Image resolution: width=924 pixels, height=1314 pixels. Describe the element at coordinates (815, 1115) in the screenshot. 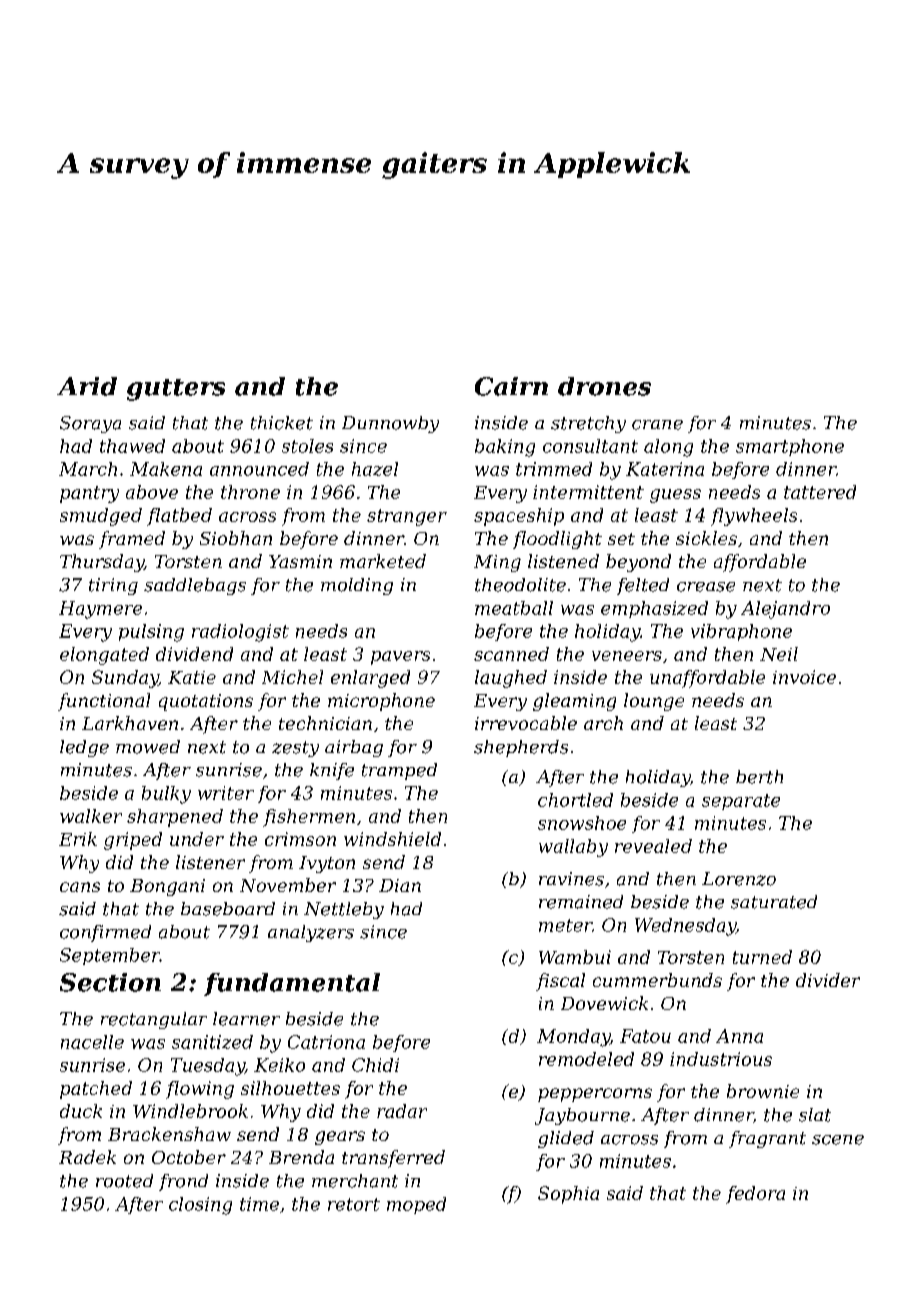

I see `slat` at that location.
